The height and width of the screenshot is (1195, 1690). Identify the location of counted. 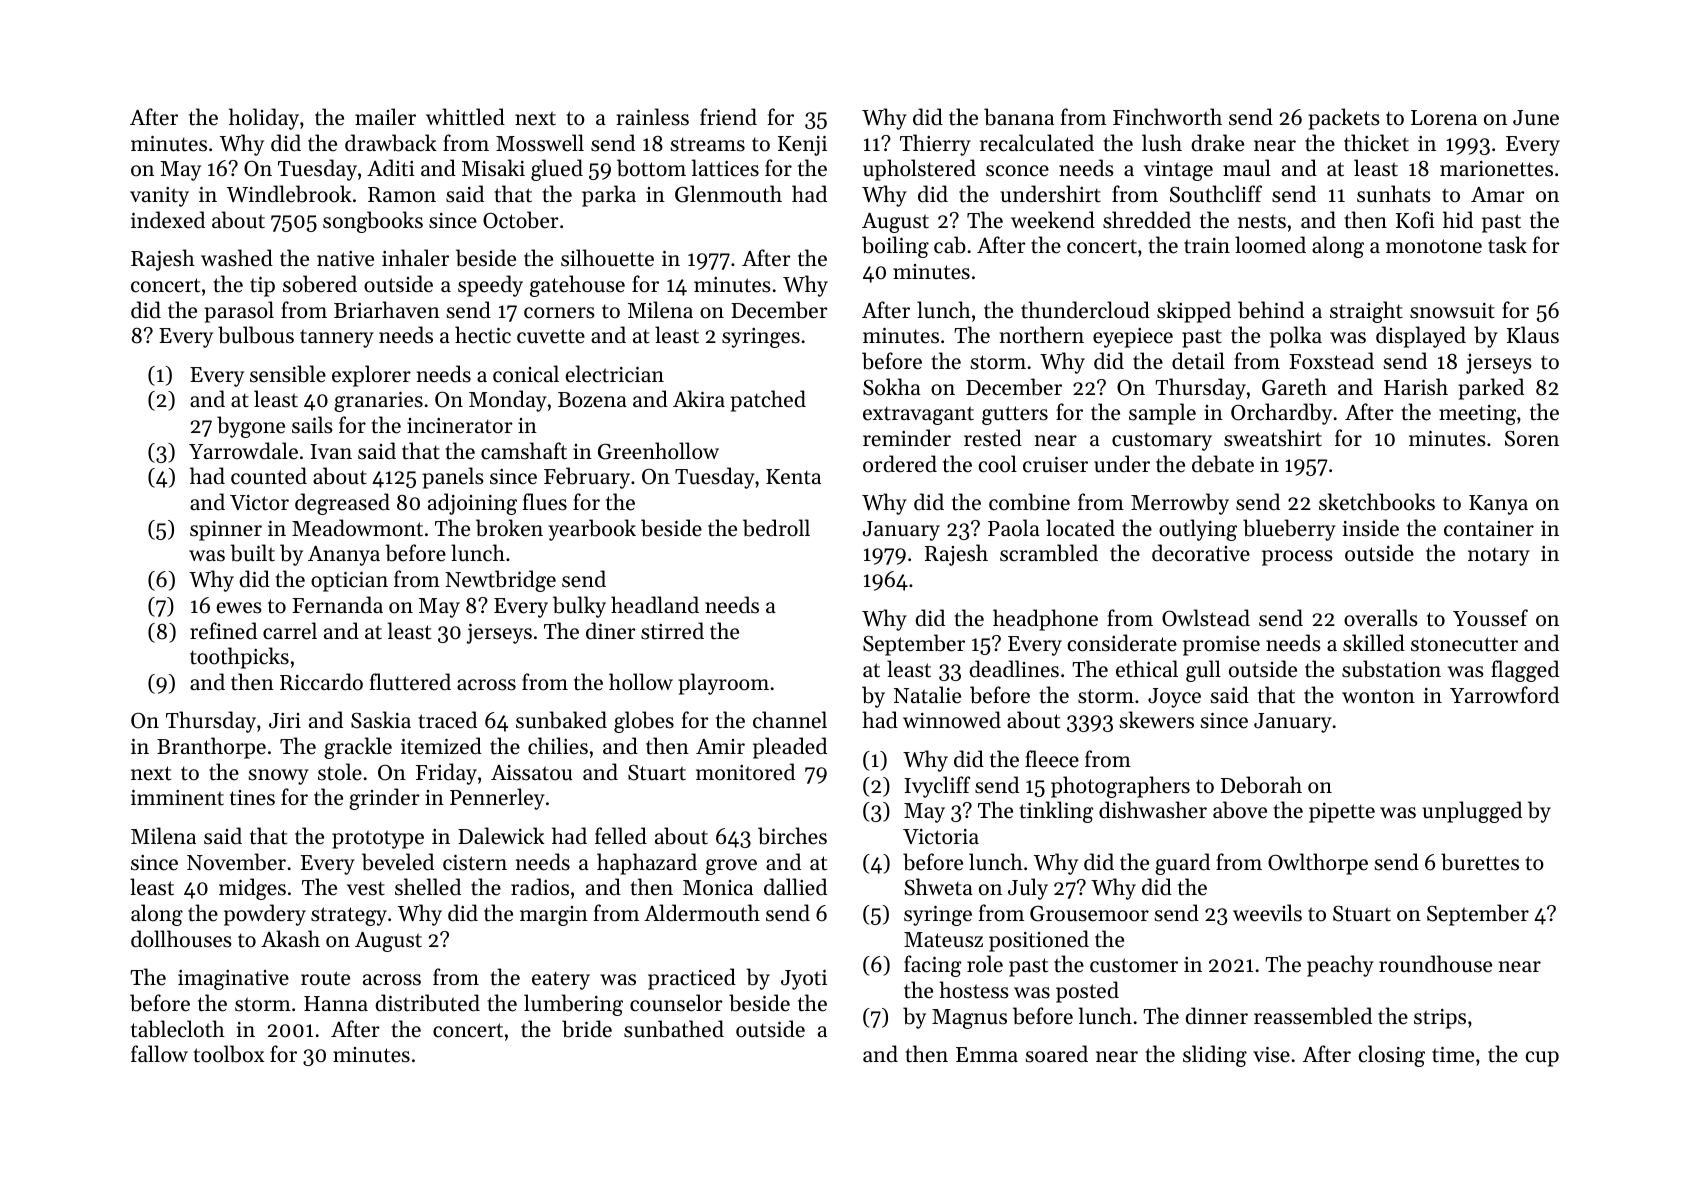
(269, 476).
